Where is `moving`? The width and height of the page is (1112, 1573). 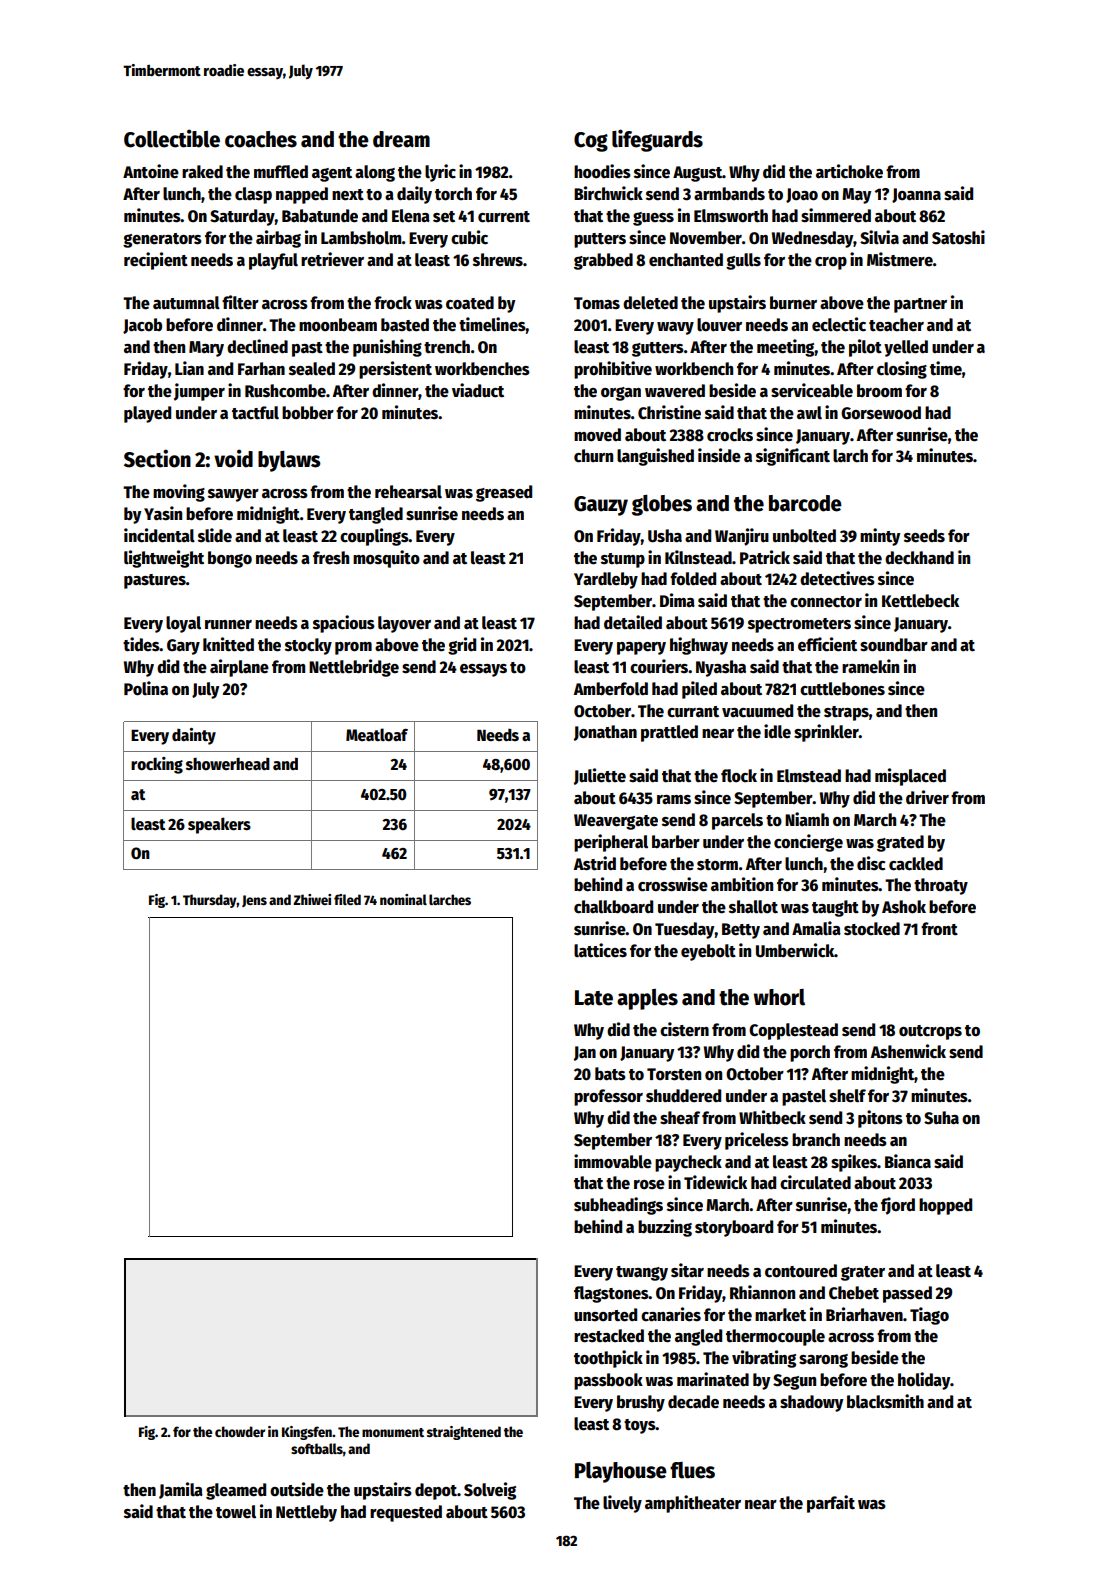 moving is located at coordinates (179, 493).
